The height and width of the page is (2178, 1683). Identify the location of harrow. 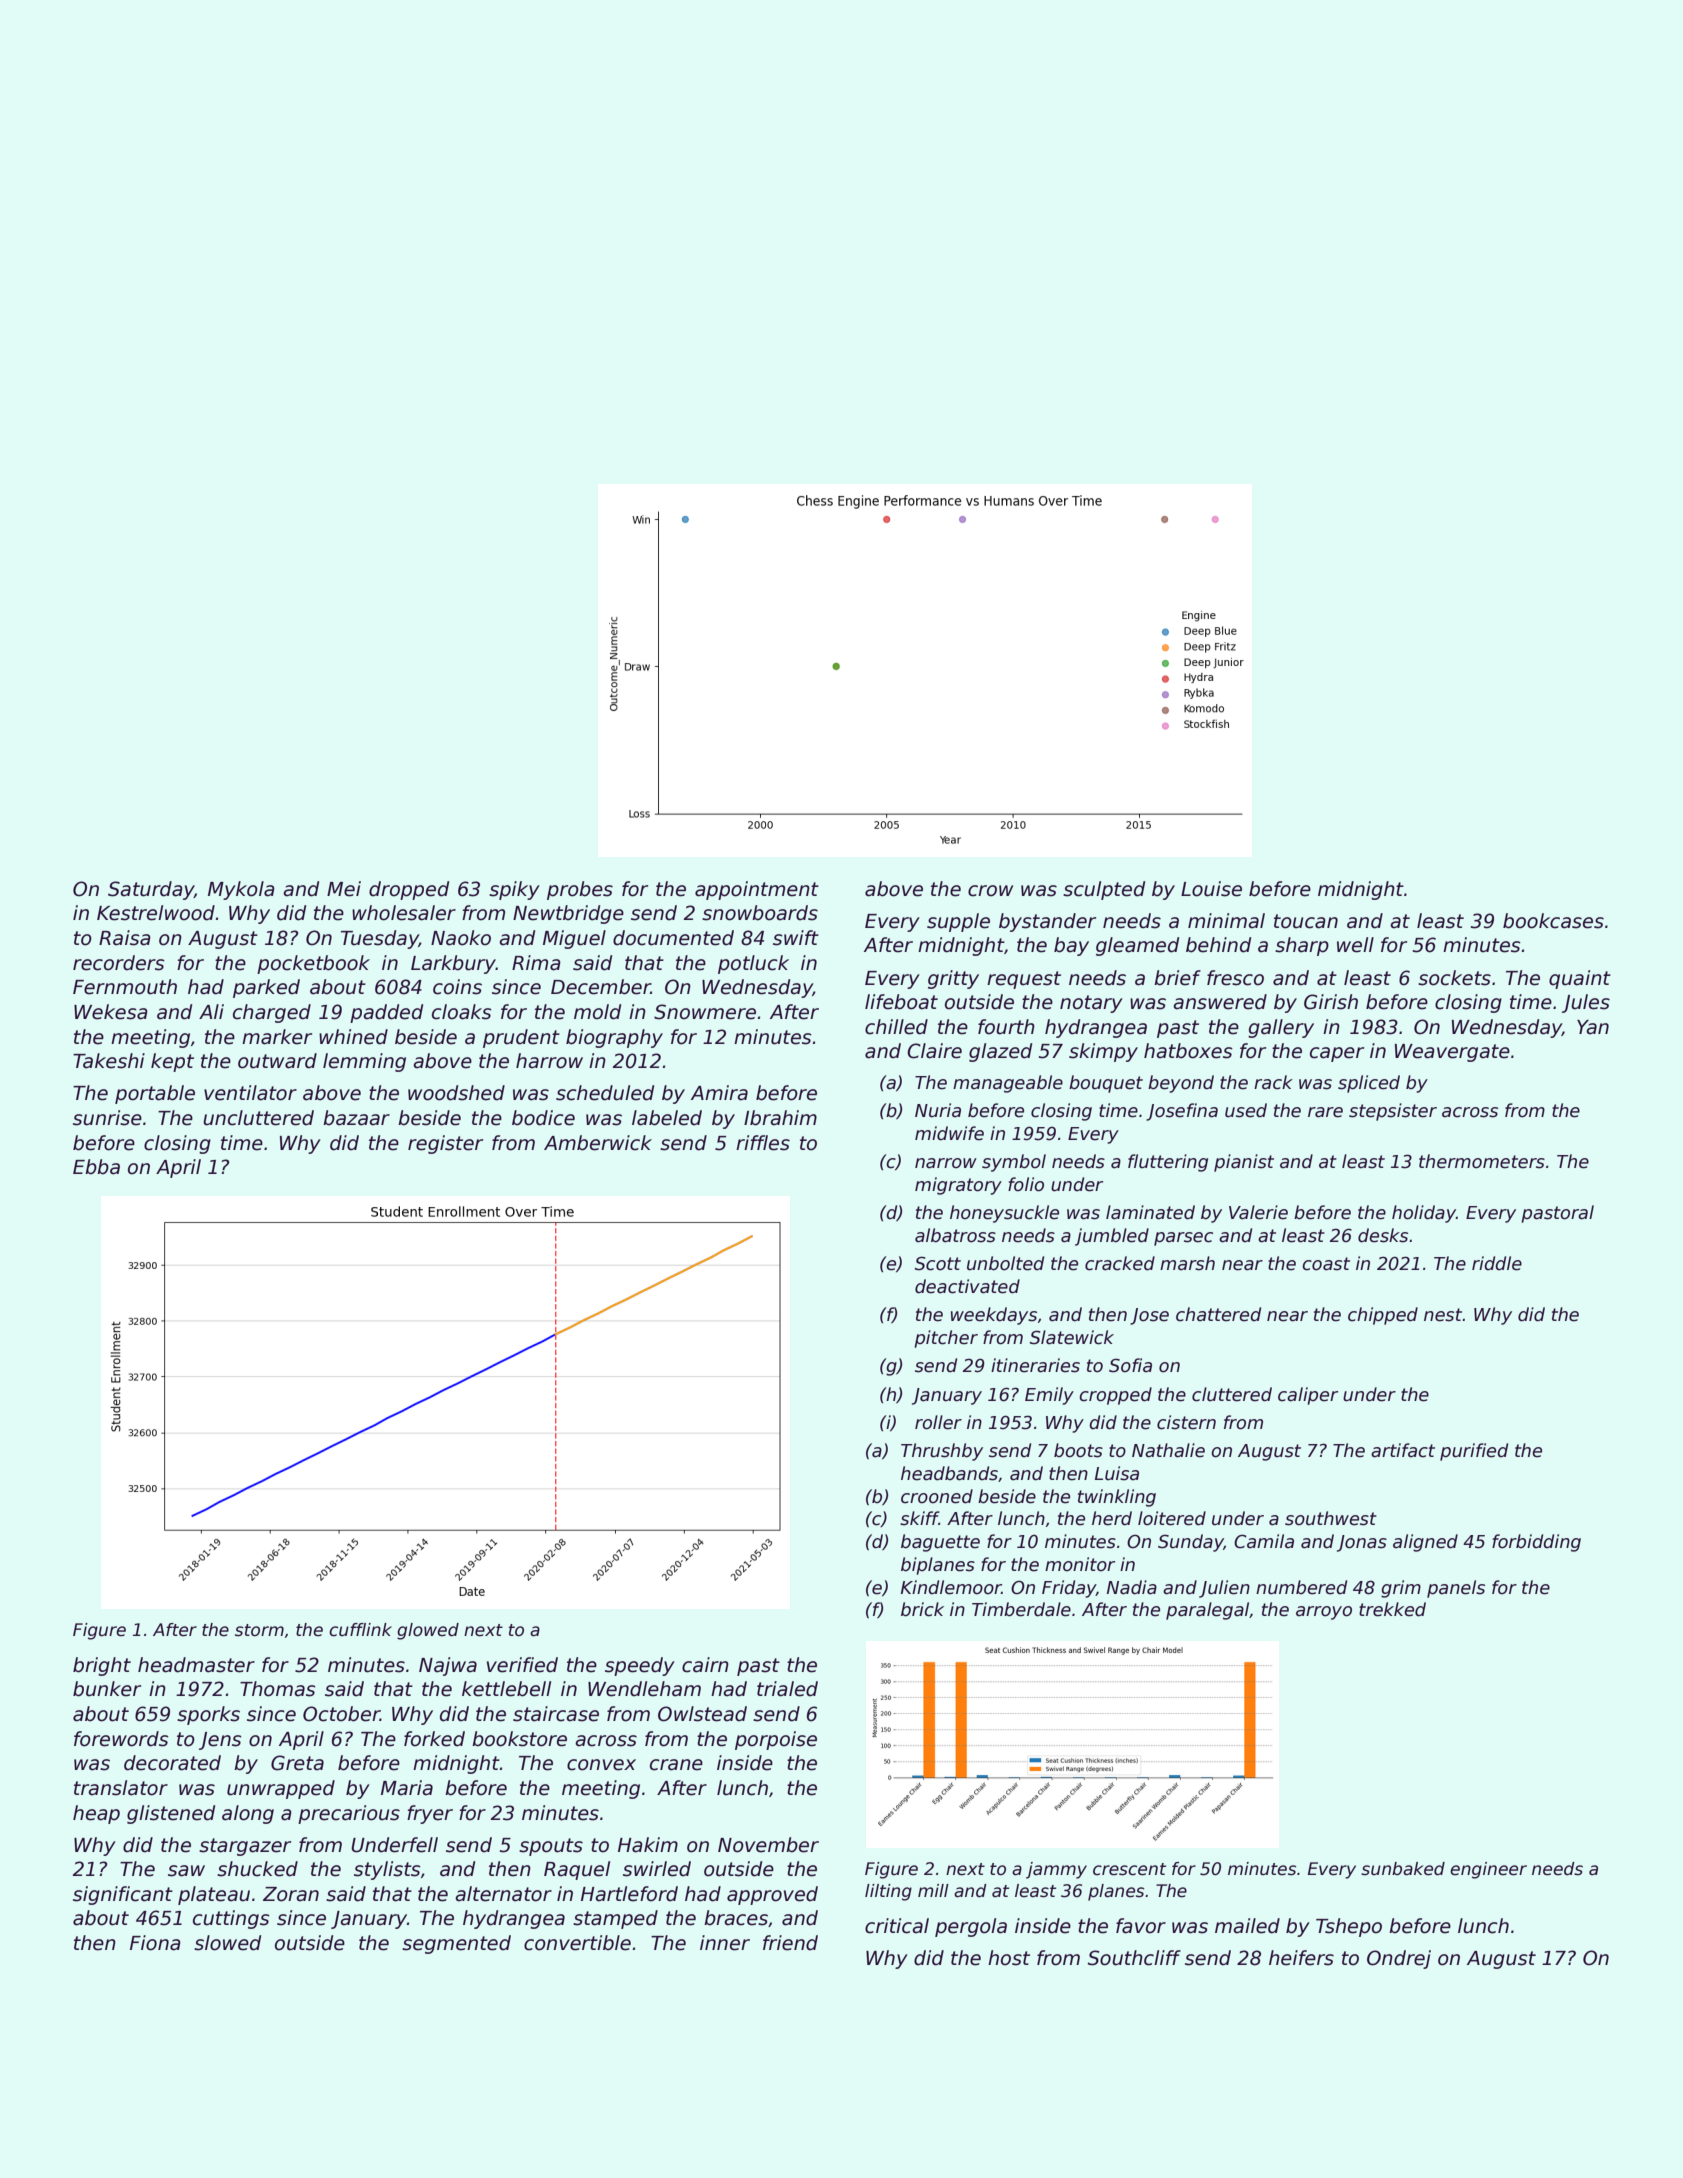
(549, 1061).
